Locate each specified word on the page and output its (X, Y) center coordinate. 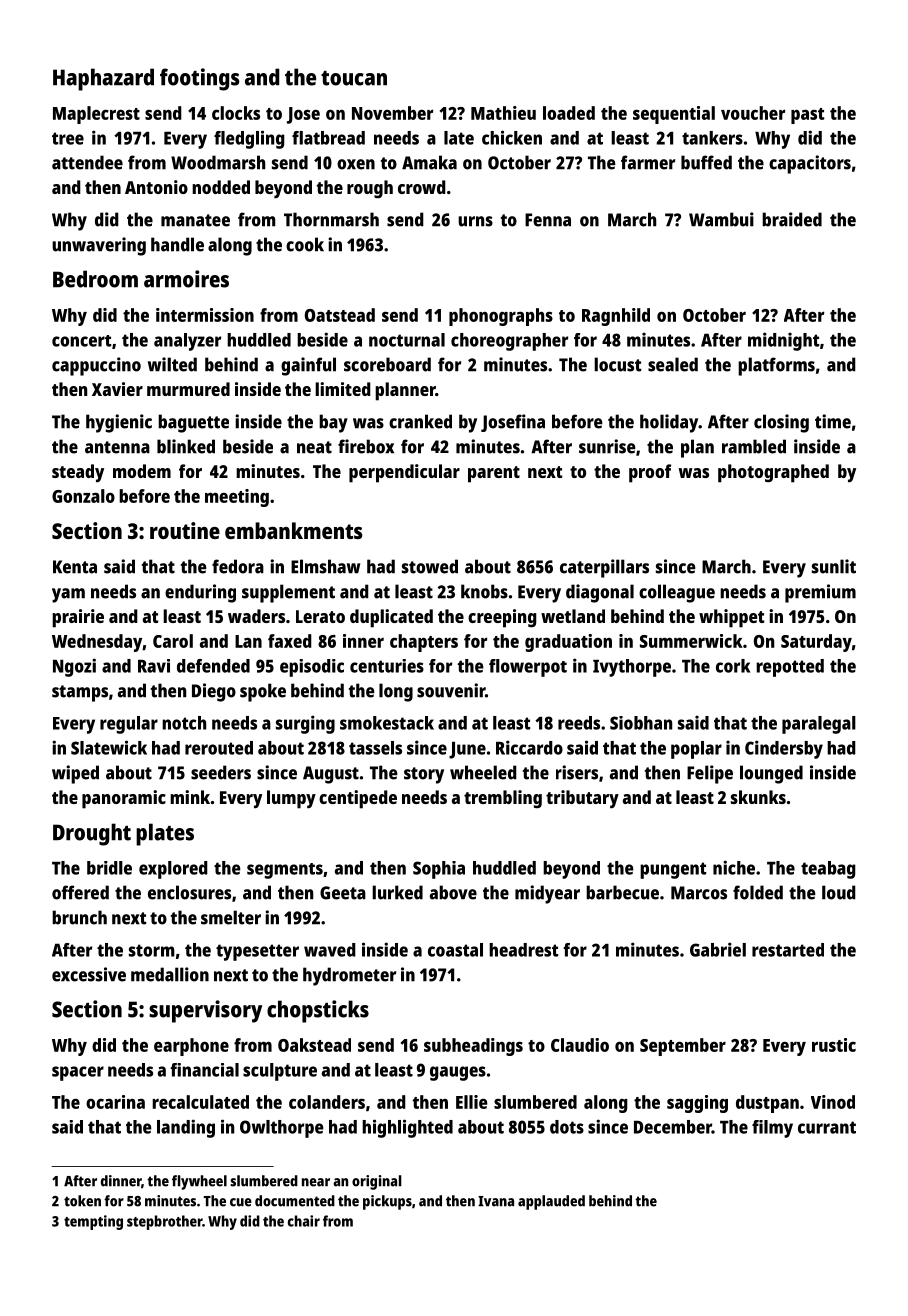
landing (186, 1128)
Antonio (156, 187)
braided (792, 219)
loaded (569, 113)
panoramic (124, 799)
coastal (455, 950)
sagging (697, 1104)
